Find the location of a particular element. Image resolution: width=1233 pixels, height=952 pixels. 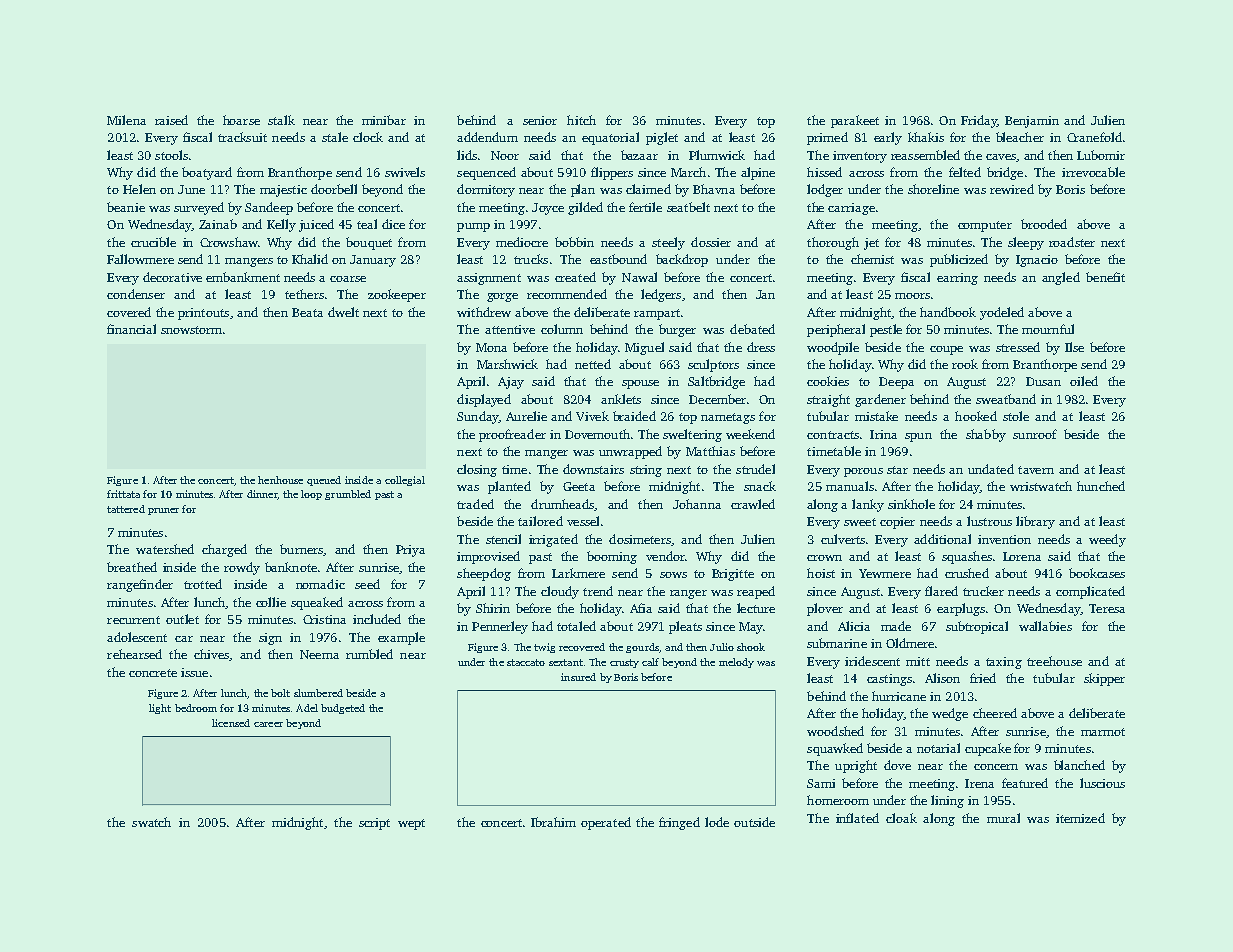

Helen is located at coordinates (139, 189).
